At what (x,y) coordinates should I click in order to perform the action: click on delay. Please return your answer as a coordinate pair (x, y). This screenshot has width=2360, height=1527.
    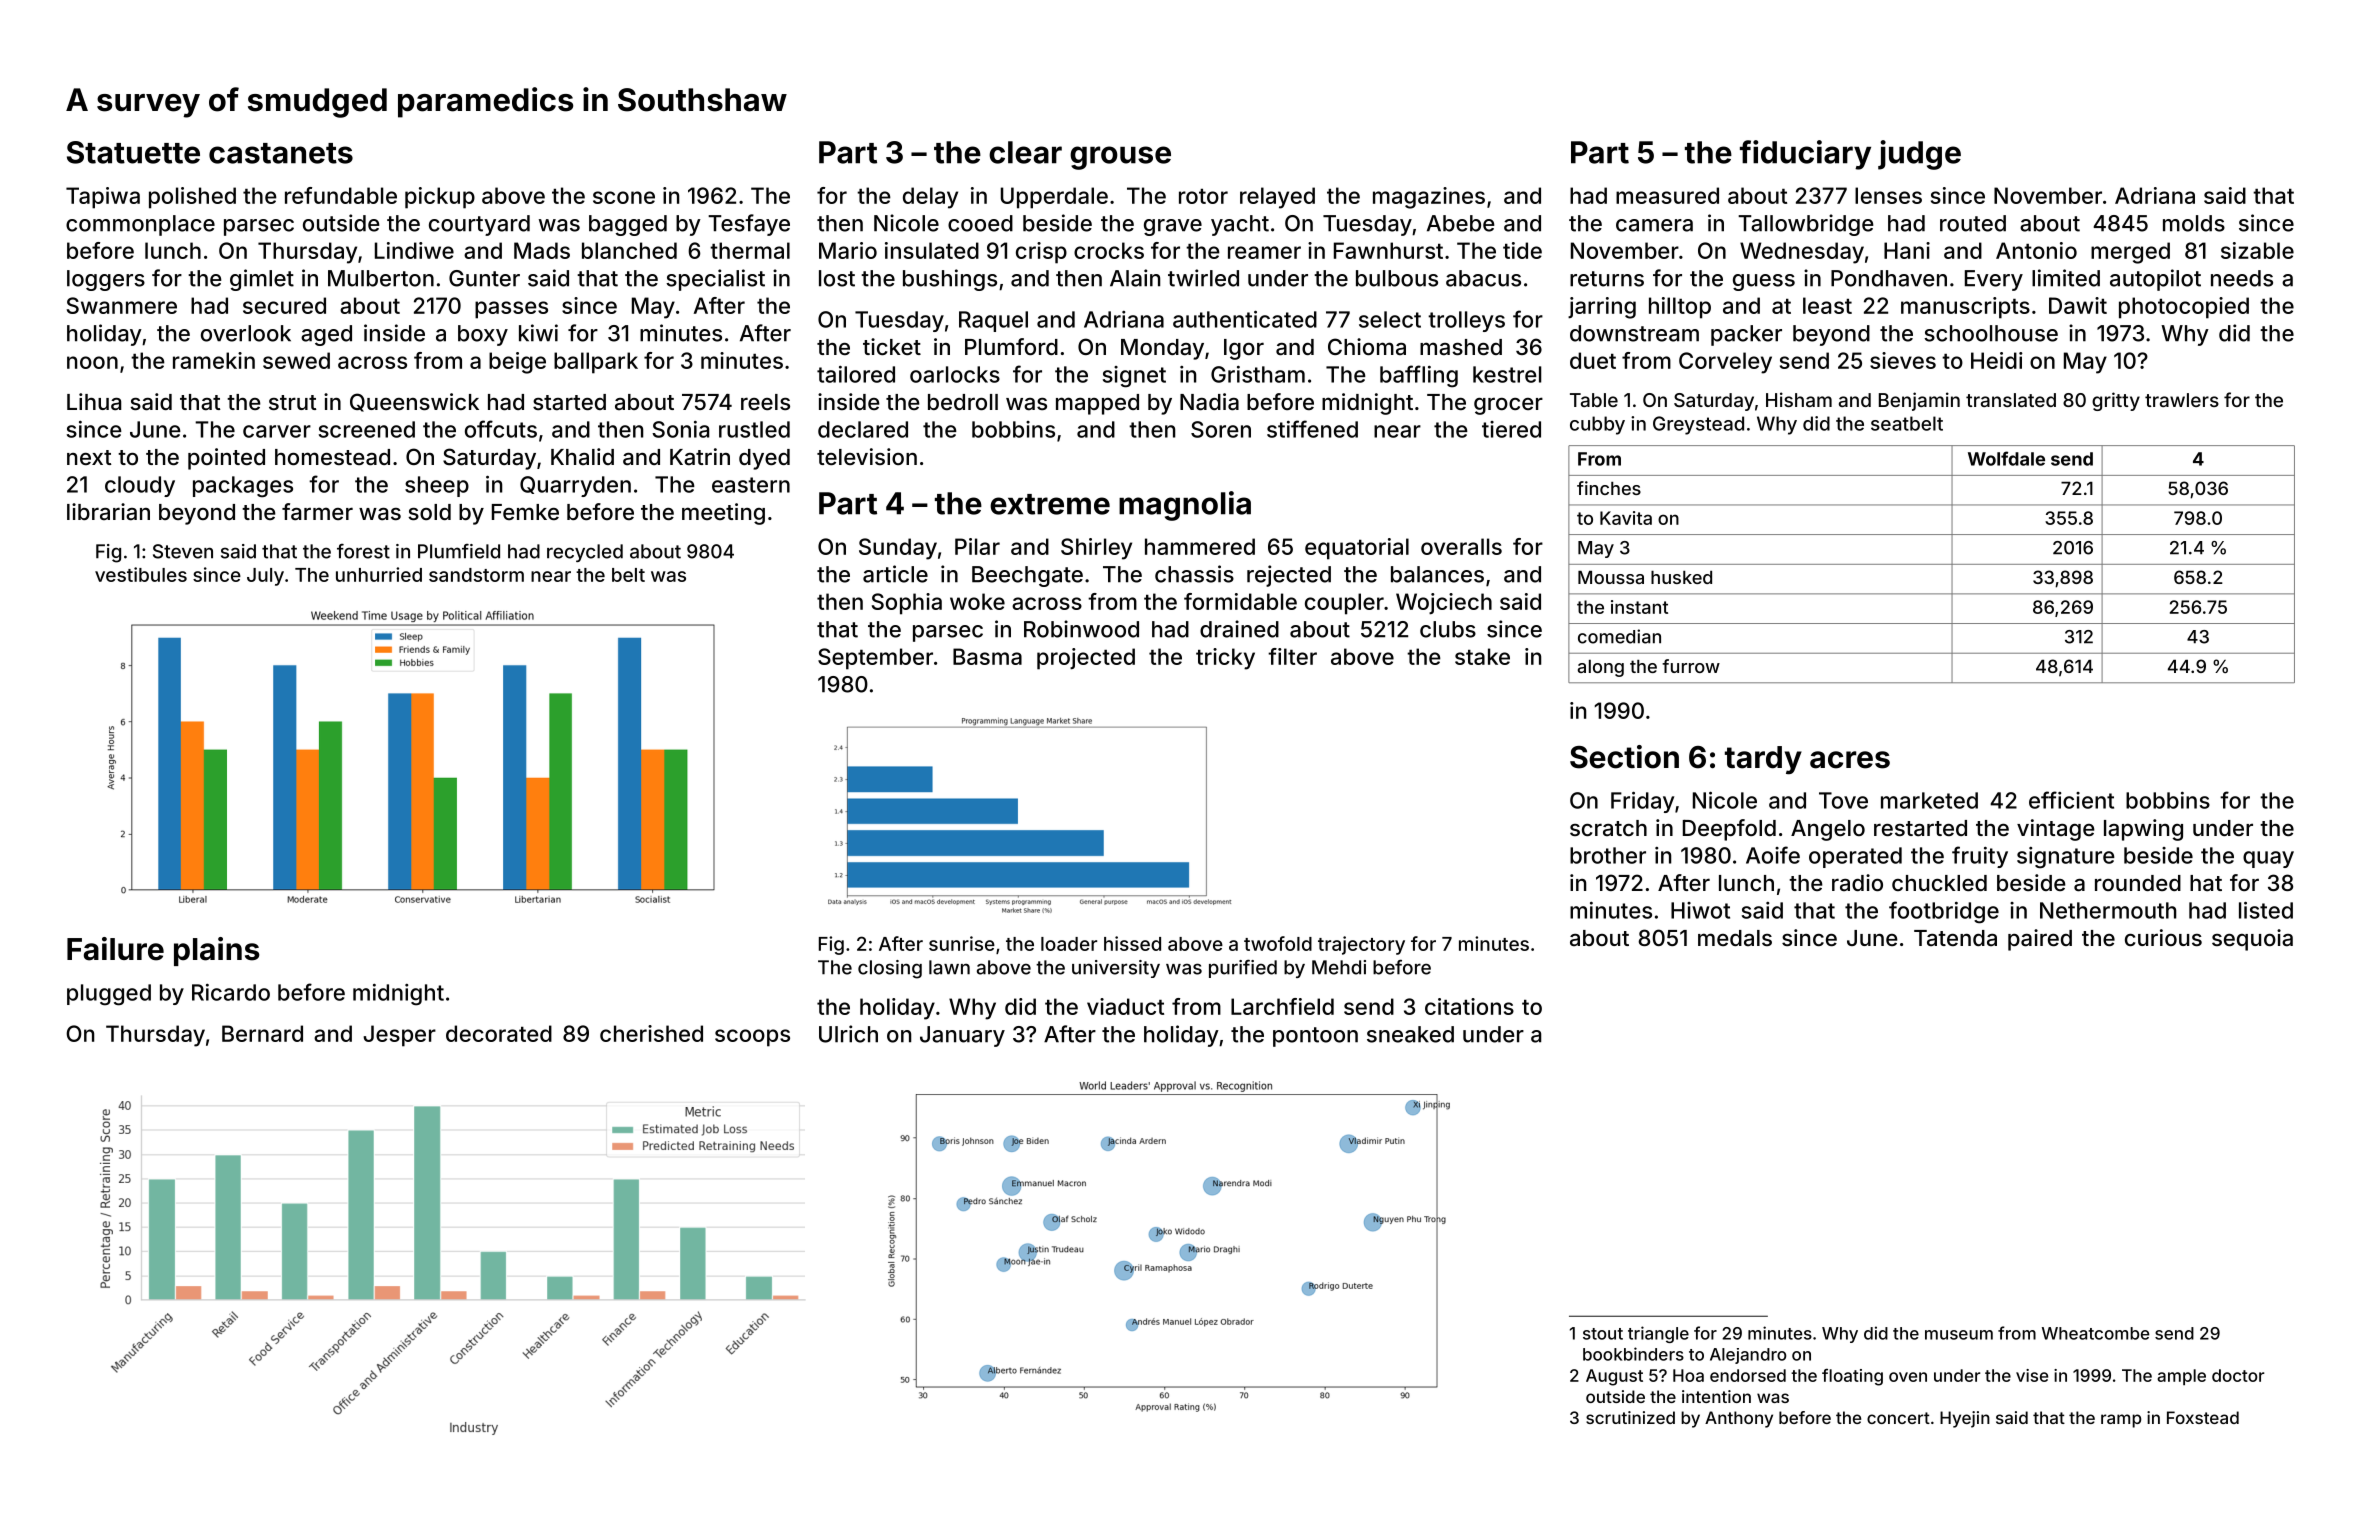
    Looking at the image, I should click on (930, 198).
